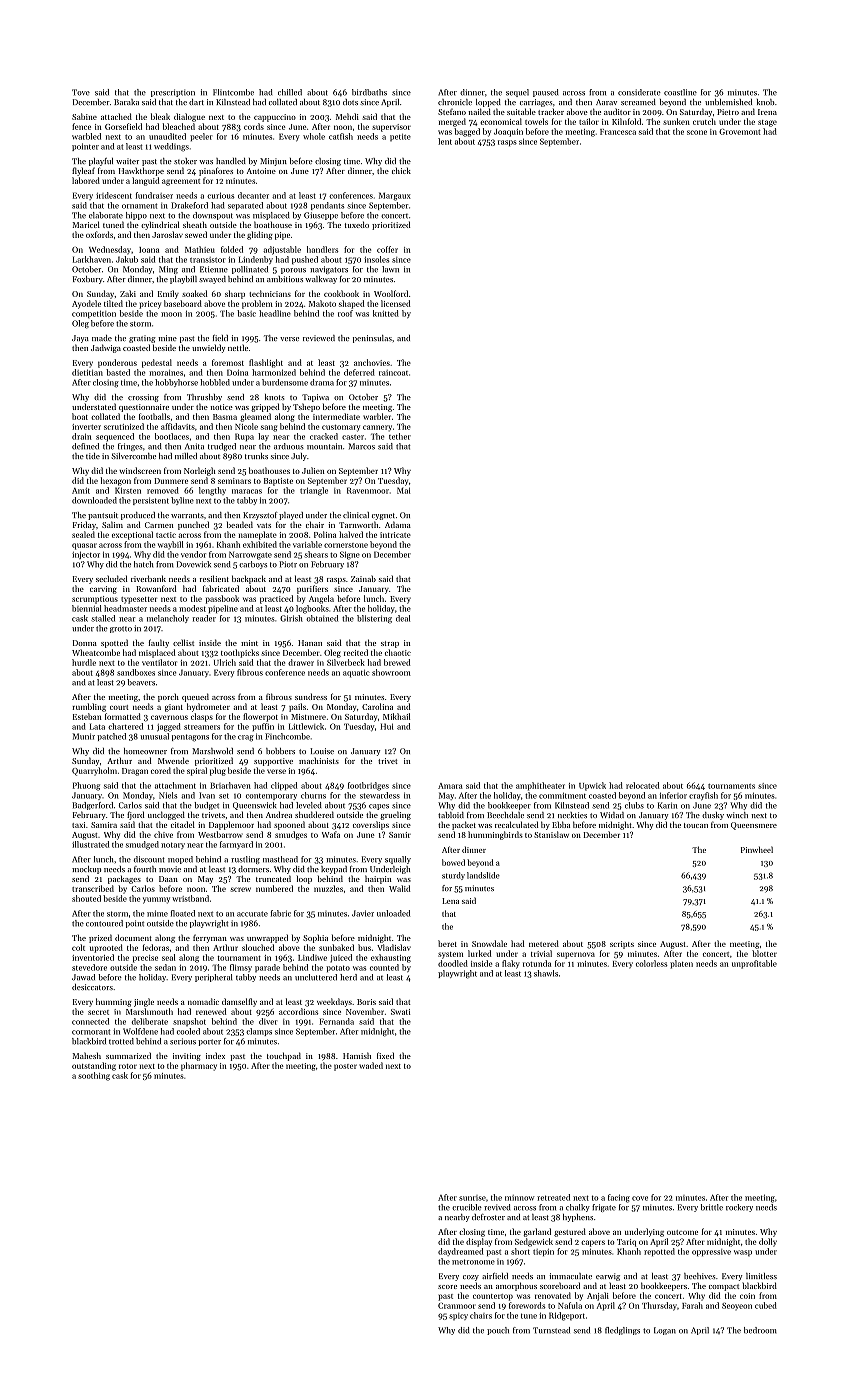 This image has width=849, height=1400. Describe the element at coordinates (112, 578) in the image. I see `secluded` at that location.
